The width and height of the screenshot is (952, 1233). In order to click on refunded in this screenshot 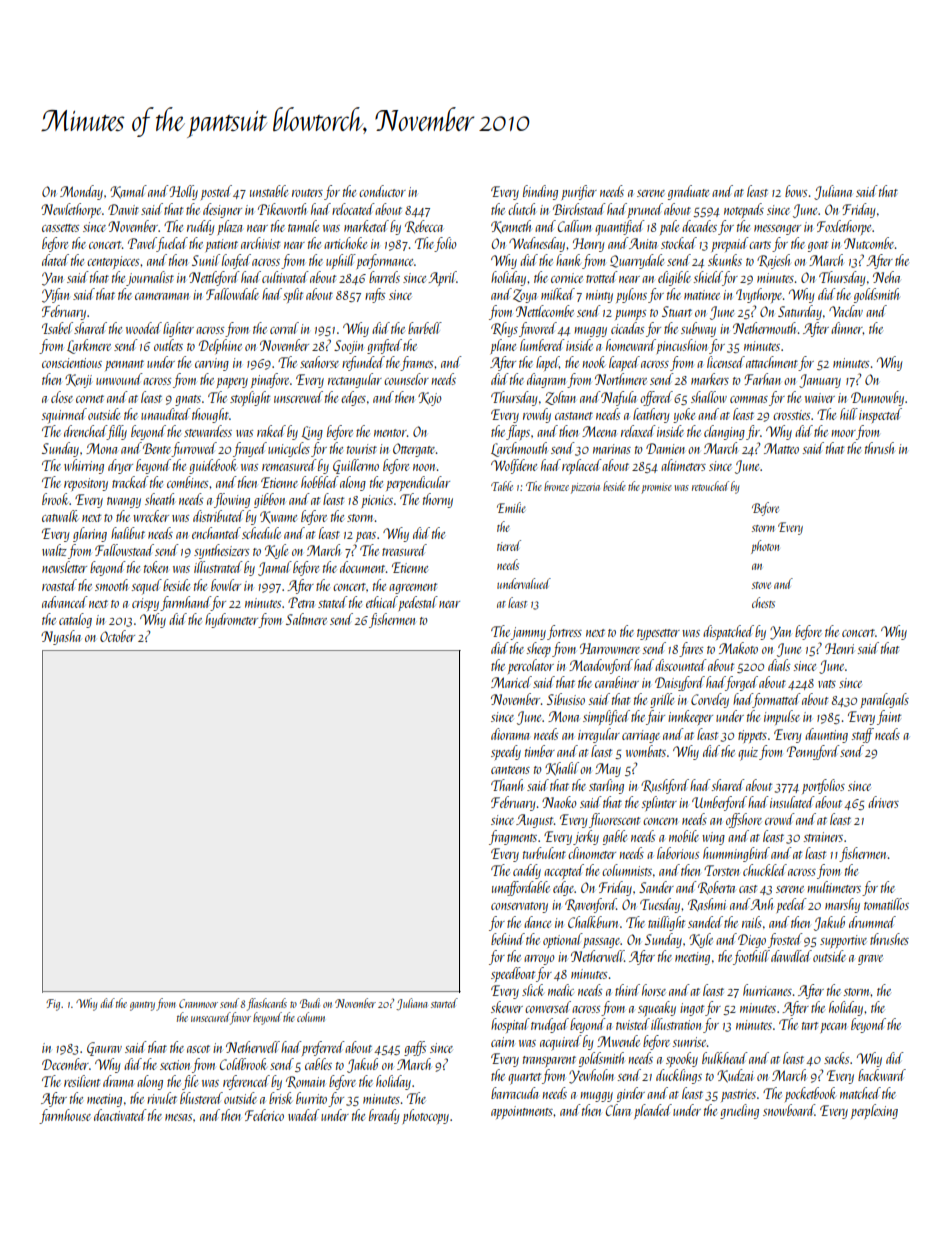, I will do `click(363, 363)`.
